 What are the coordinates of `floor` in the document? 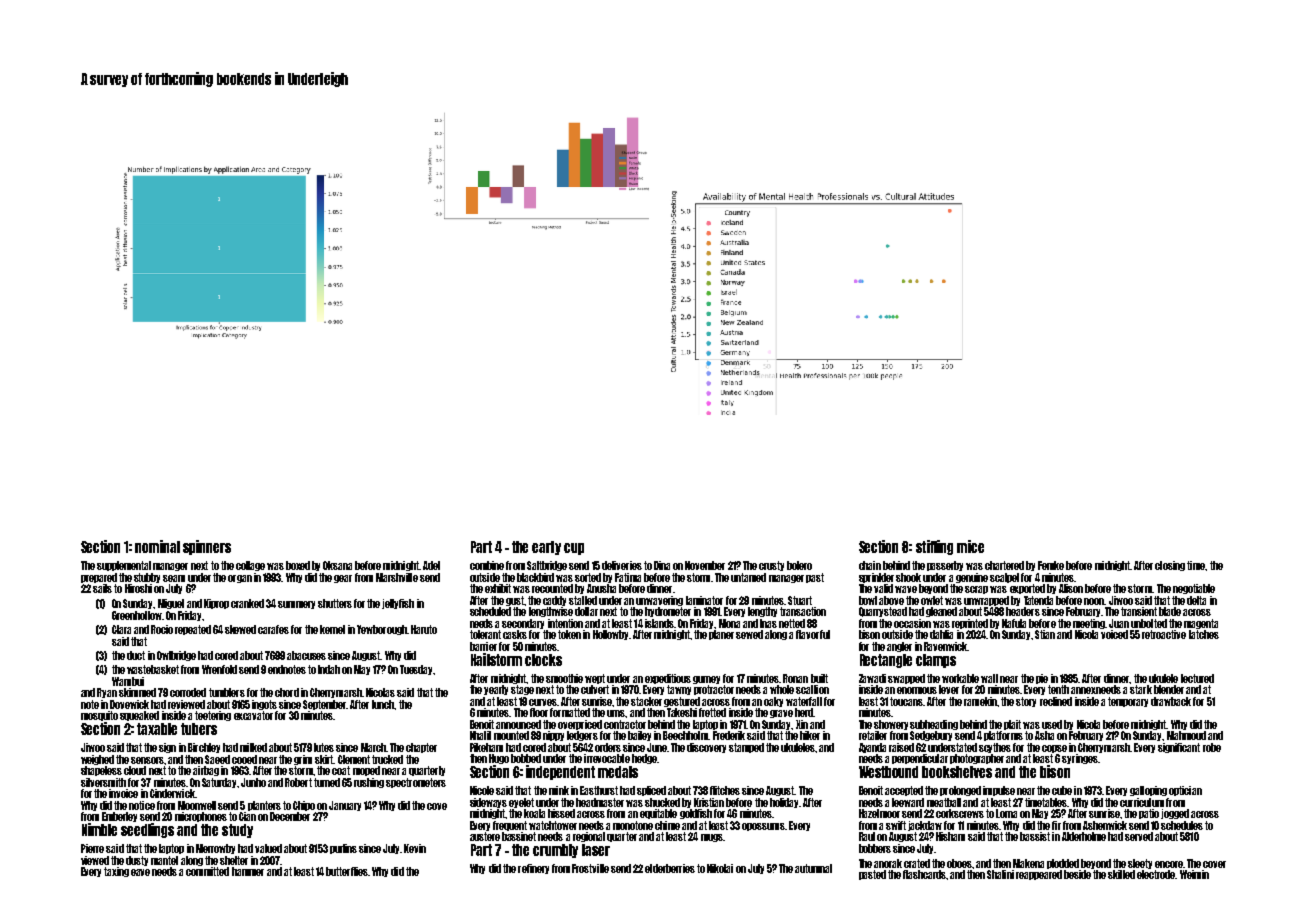 It's located at (539, 712).
